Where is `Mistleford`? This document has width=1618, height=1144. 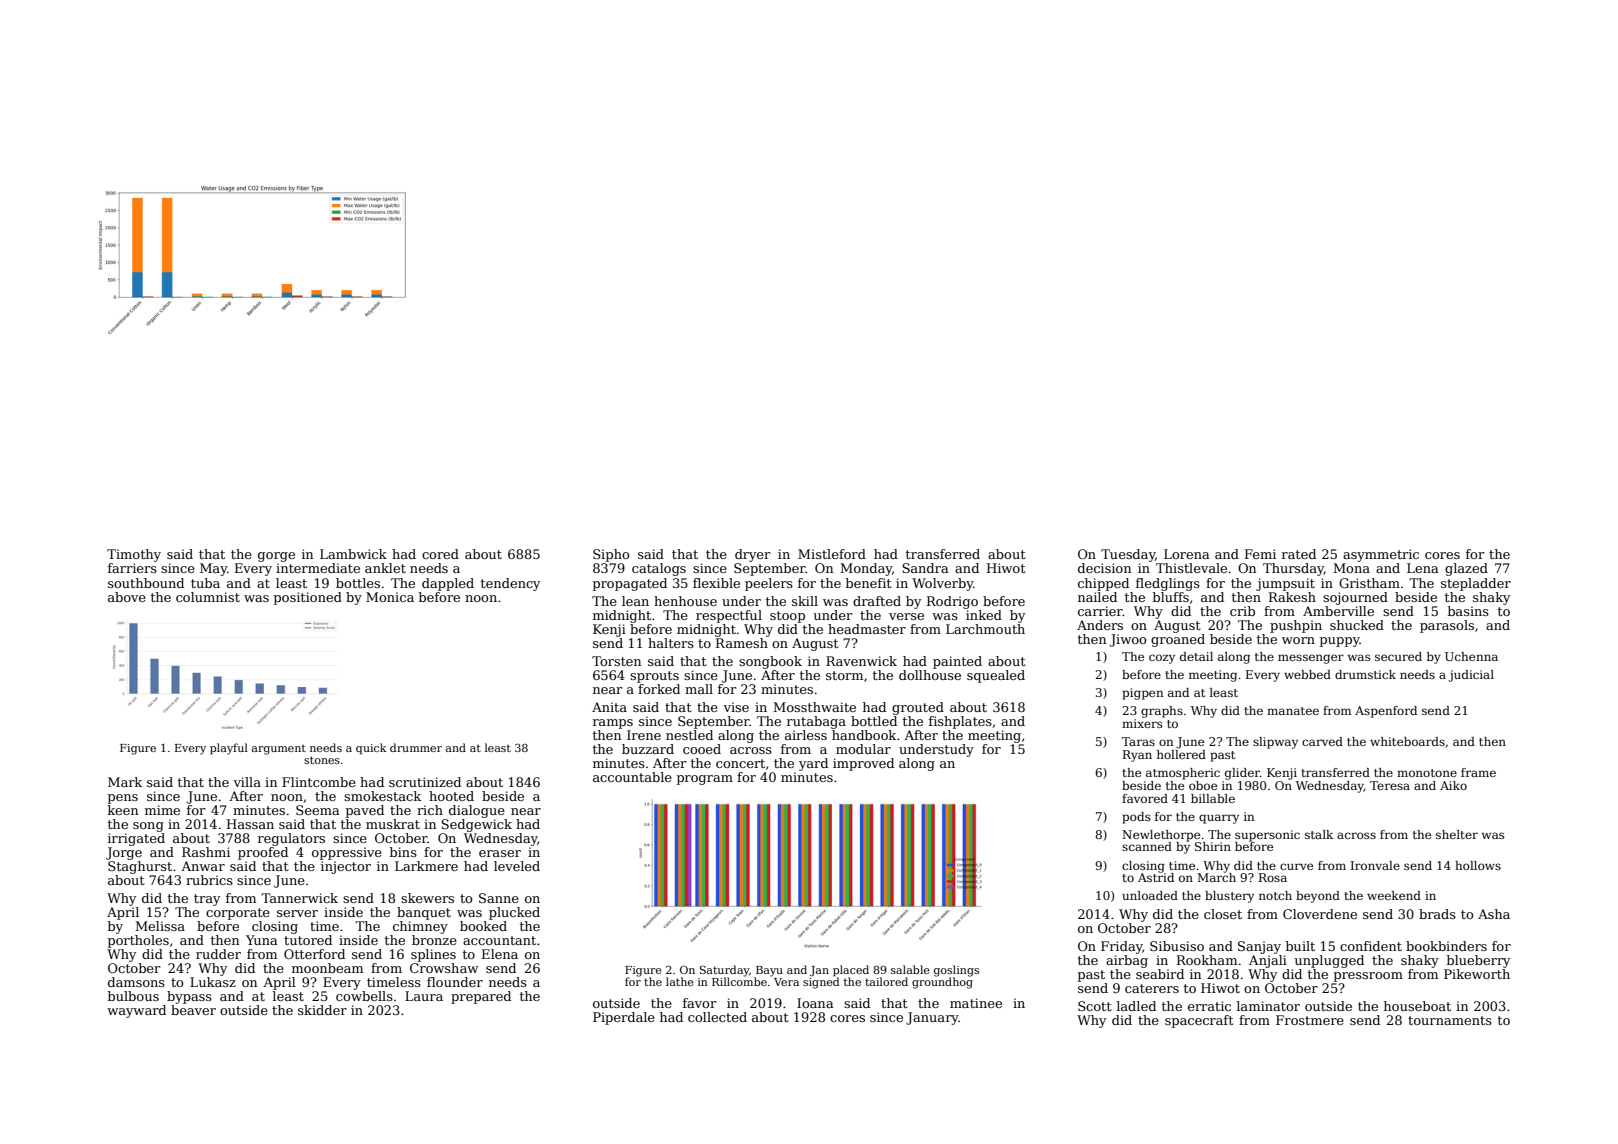 Mistleford is located at coordinates (832, 554).
